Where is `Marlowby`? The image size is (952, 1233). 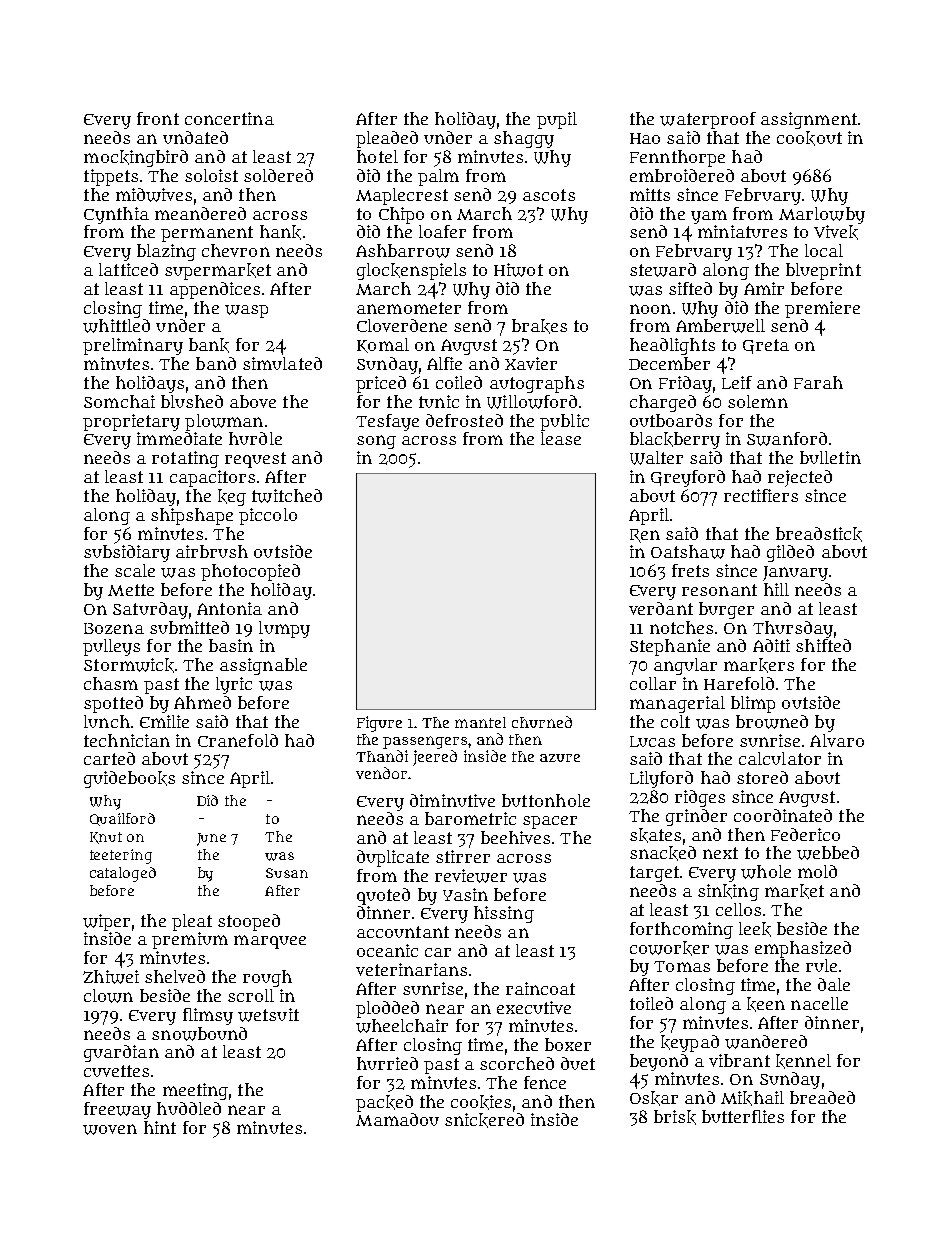
Marlowby is located at coordinates (822, 215).
